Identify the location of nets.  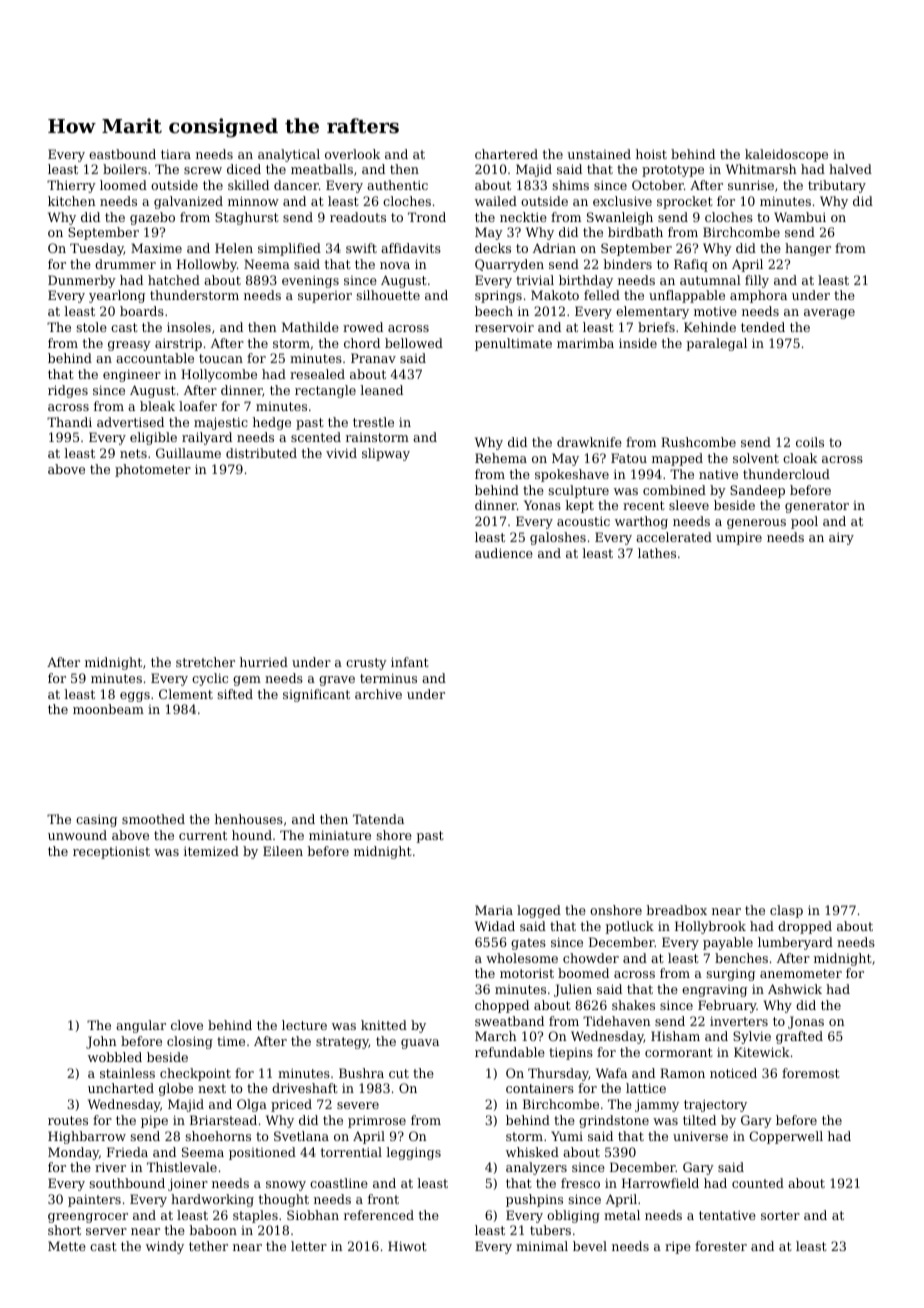
(133, 453).
